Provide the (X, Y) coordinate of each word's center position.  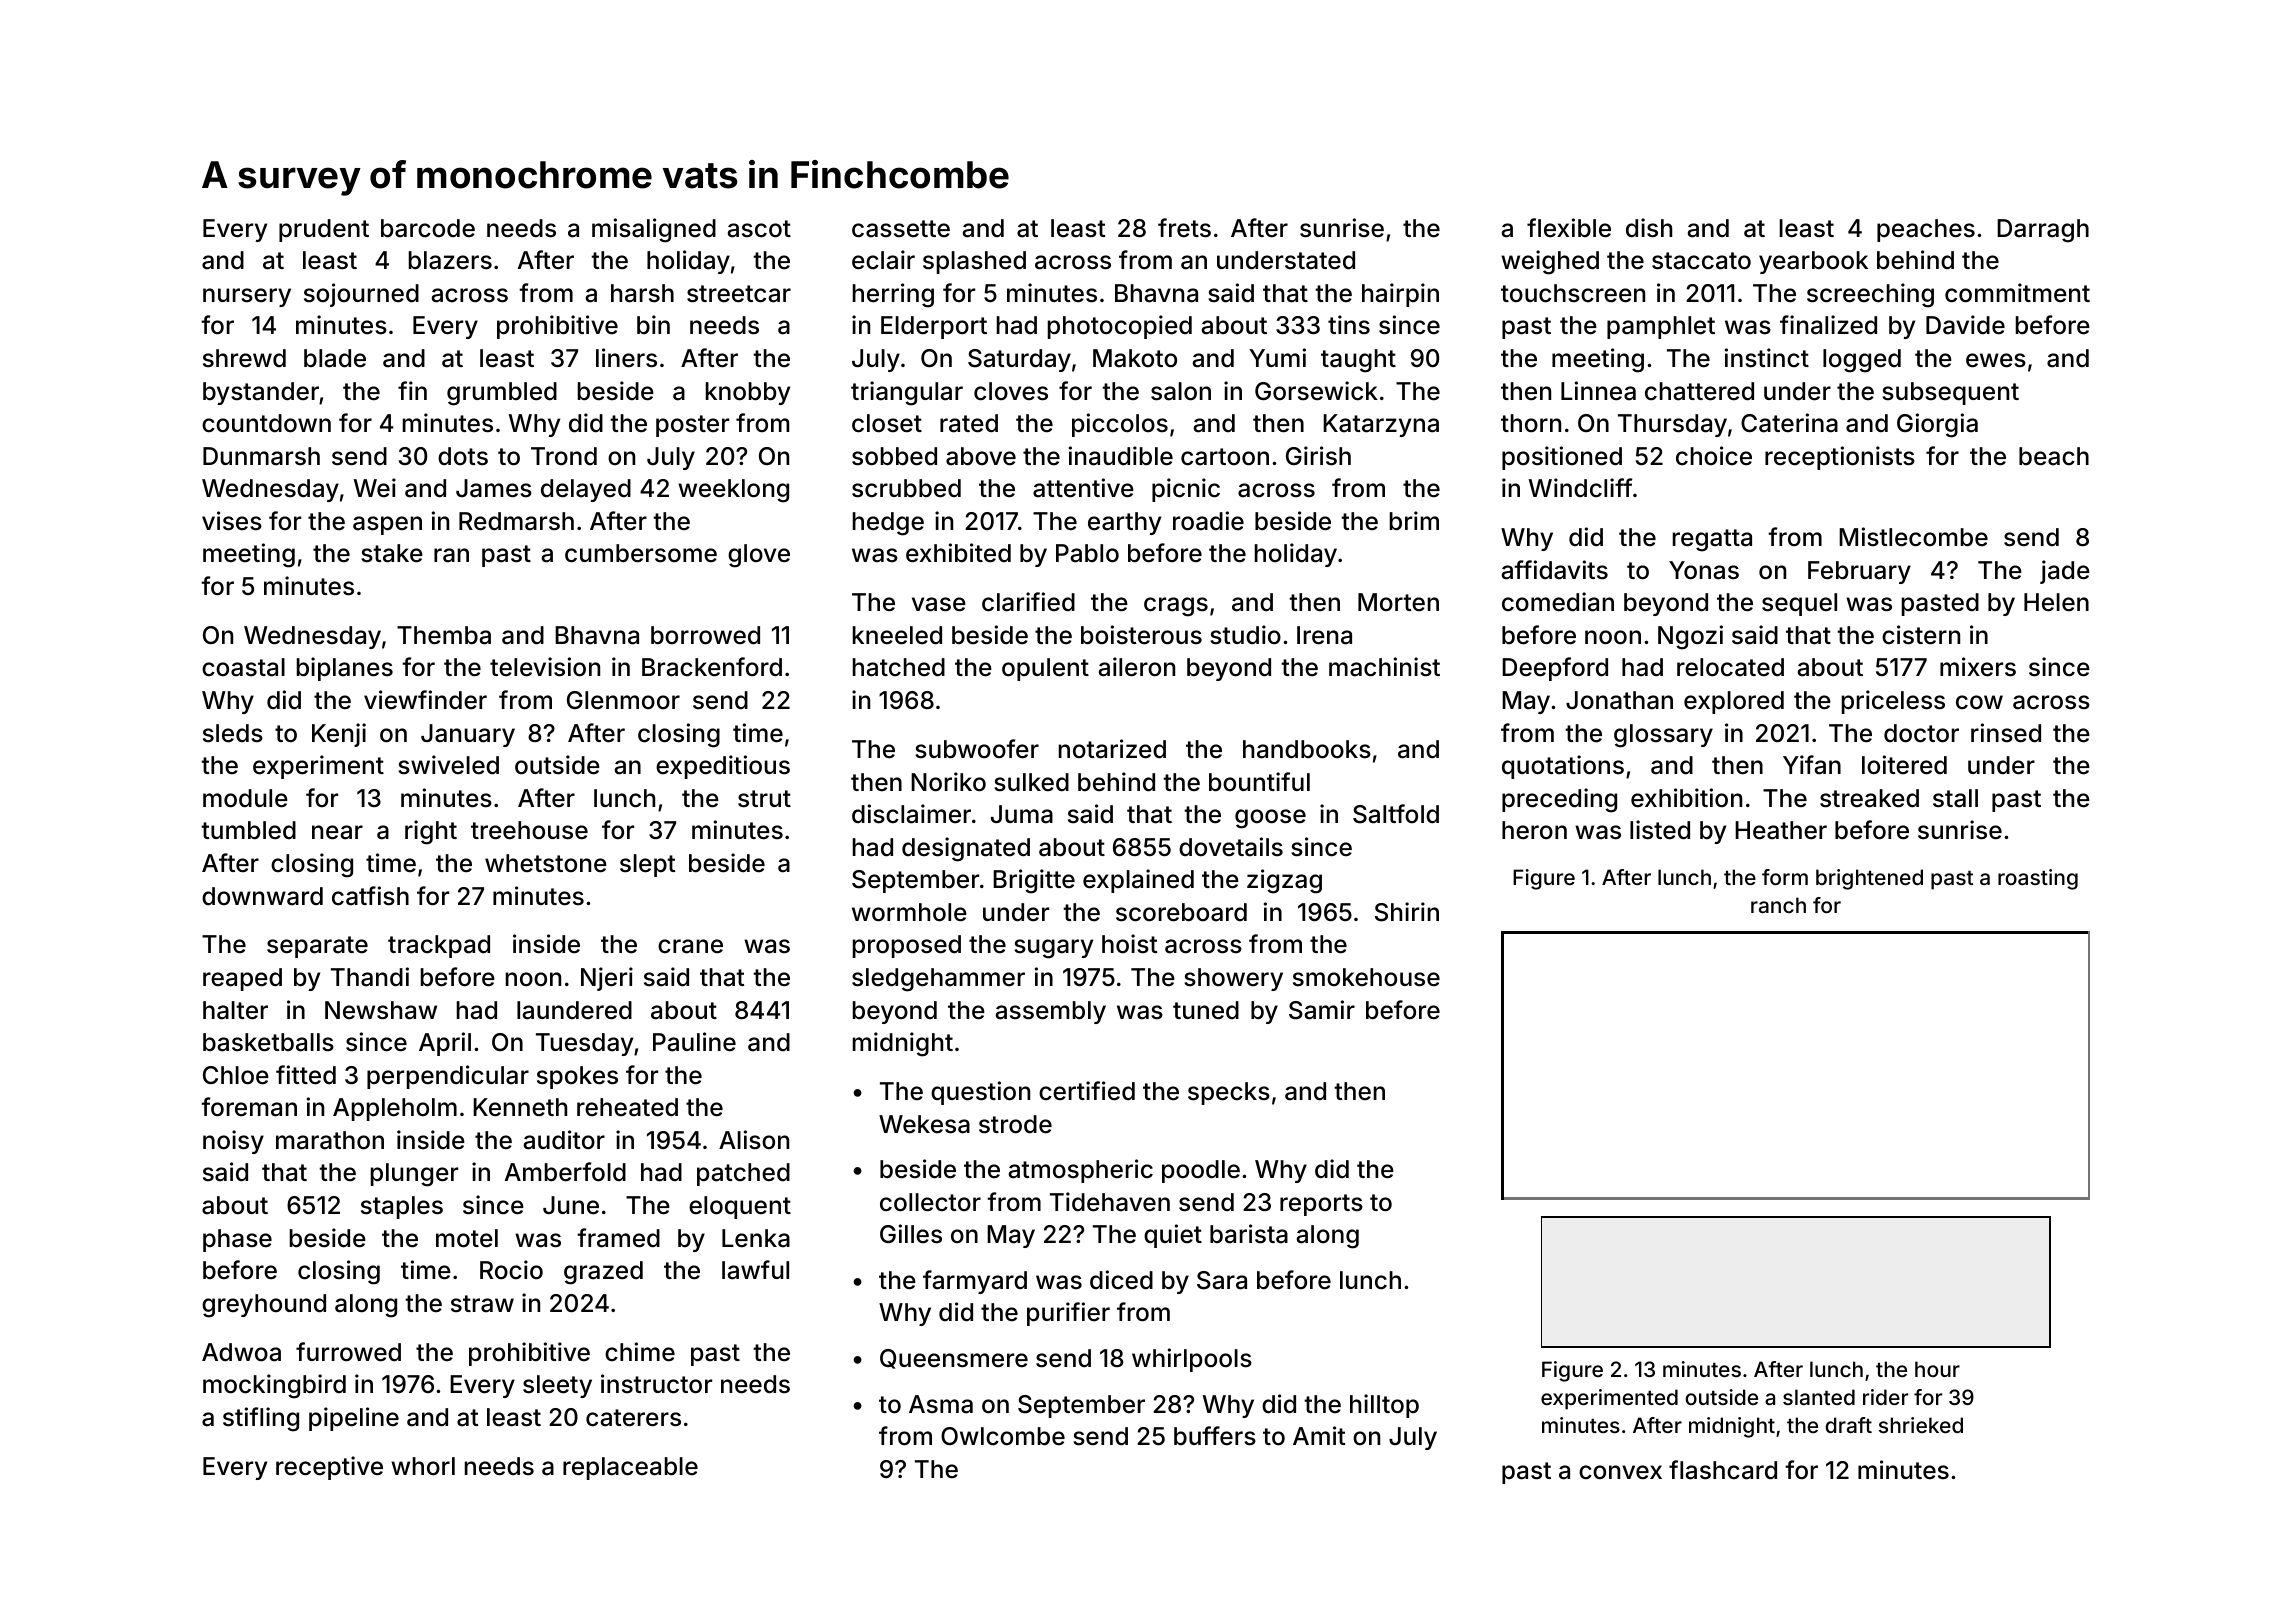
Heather (1781, 830)
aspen (387, 525)
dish (1649, 228)
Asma (941, 1404)
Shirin (1407, 912)
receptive (329, 1468)
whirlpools (1192, 1360)
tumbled (248, 830)
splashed (974, 262)
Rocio (511, 1270)
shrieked (1921, 1425)
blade (335, 358)
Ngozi (1690, 637)
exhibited (958, 553)
